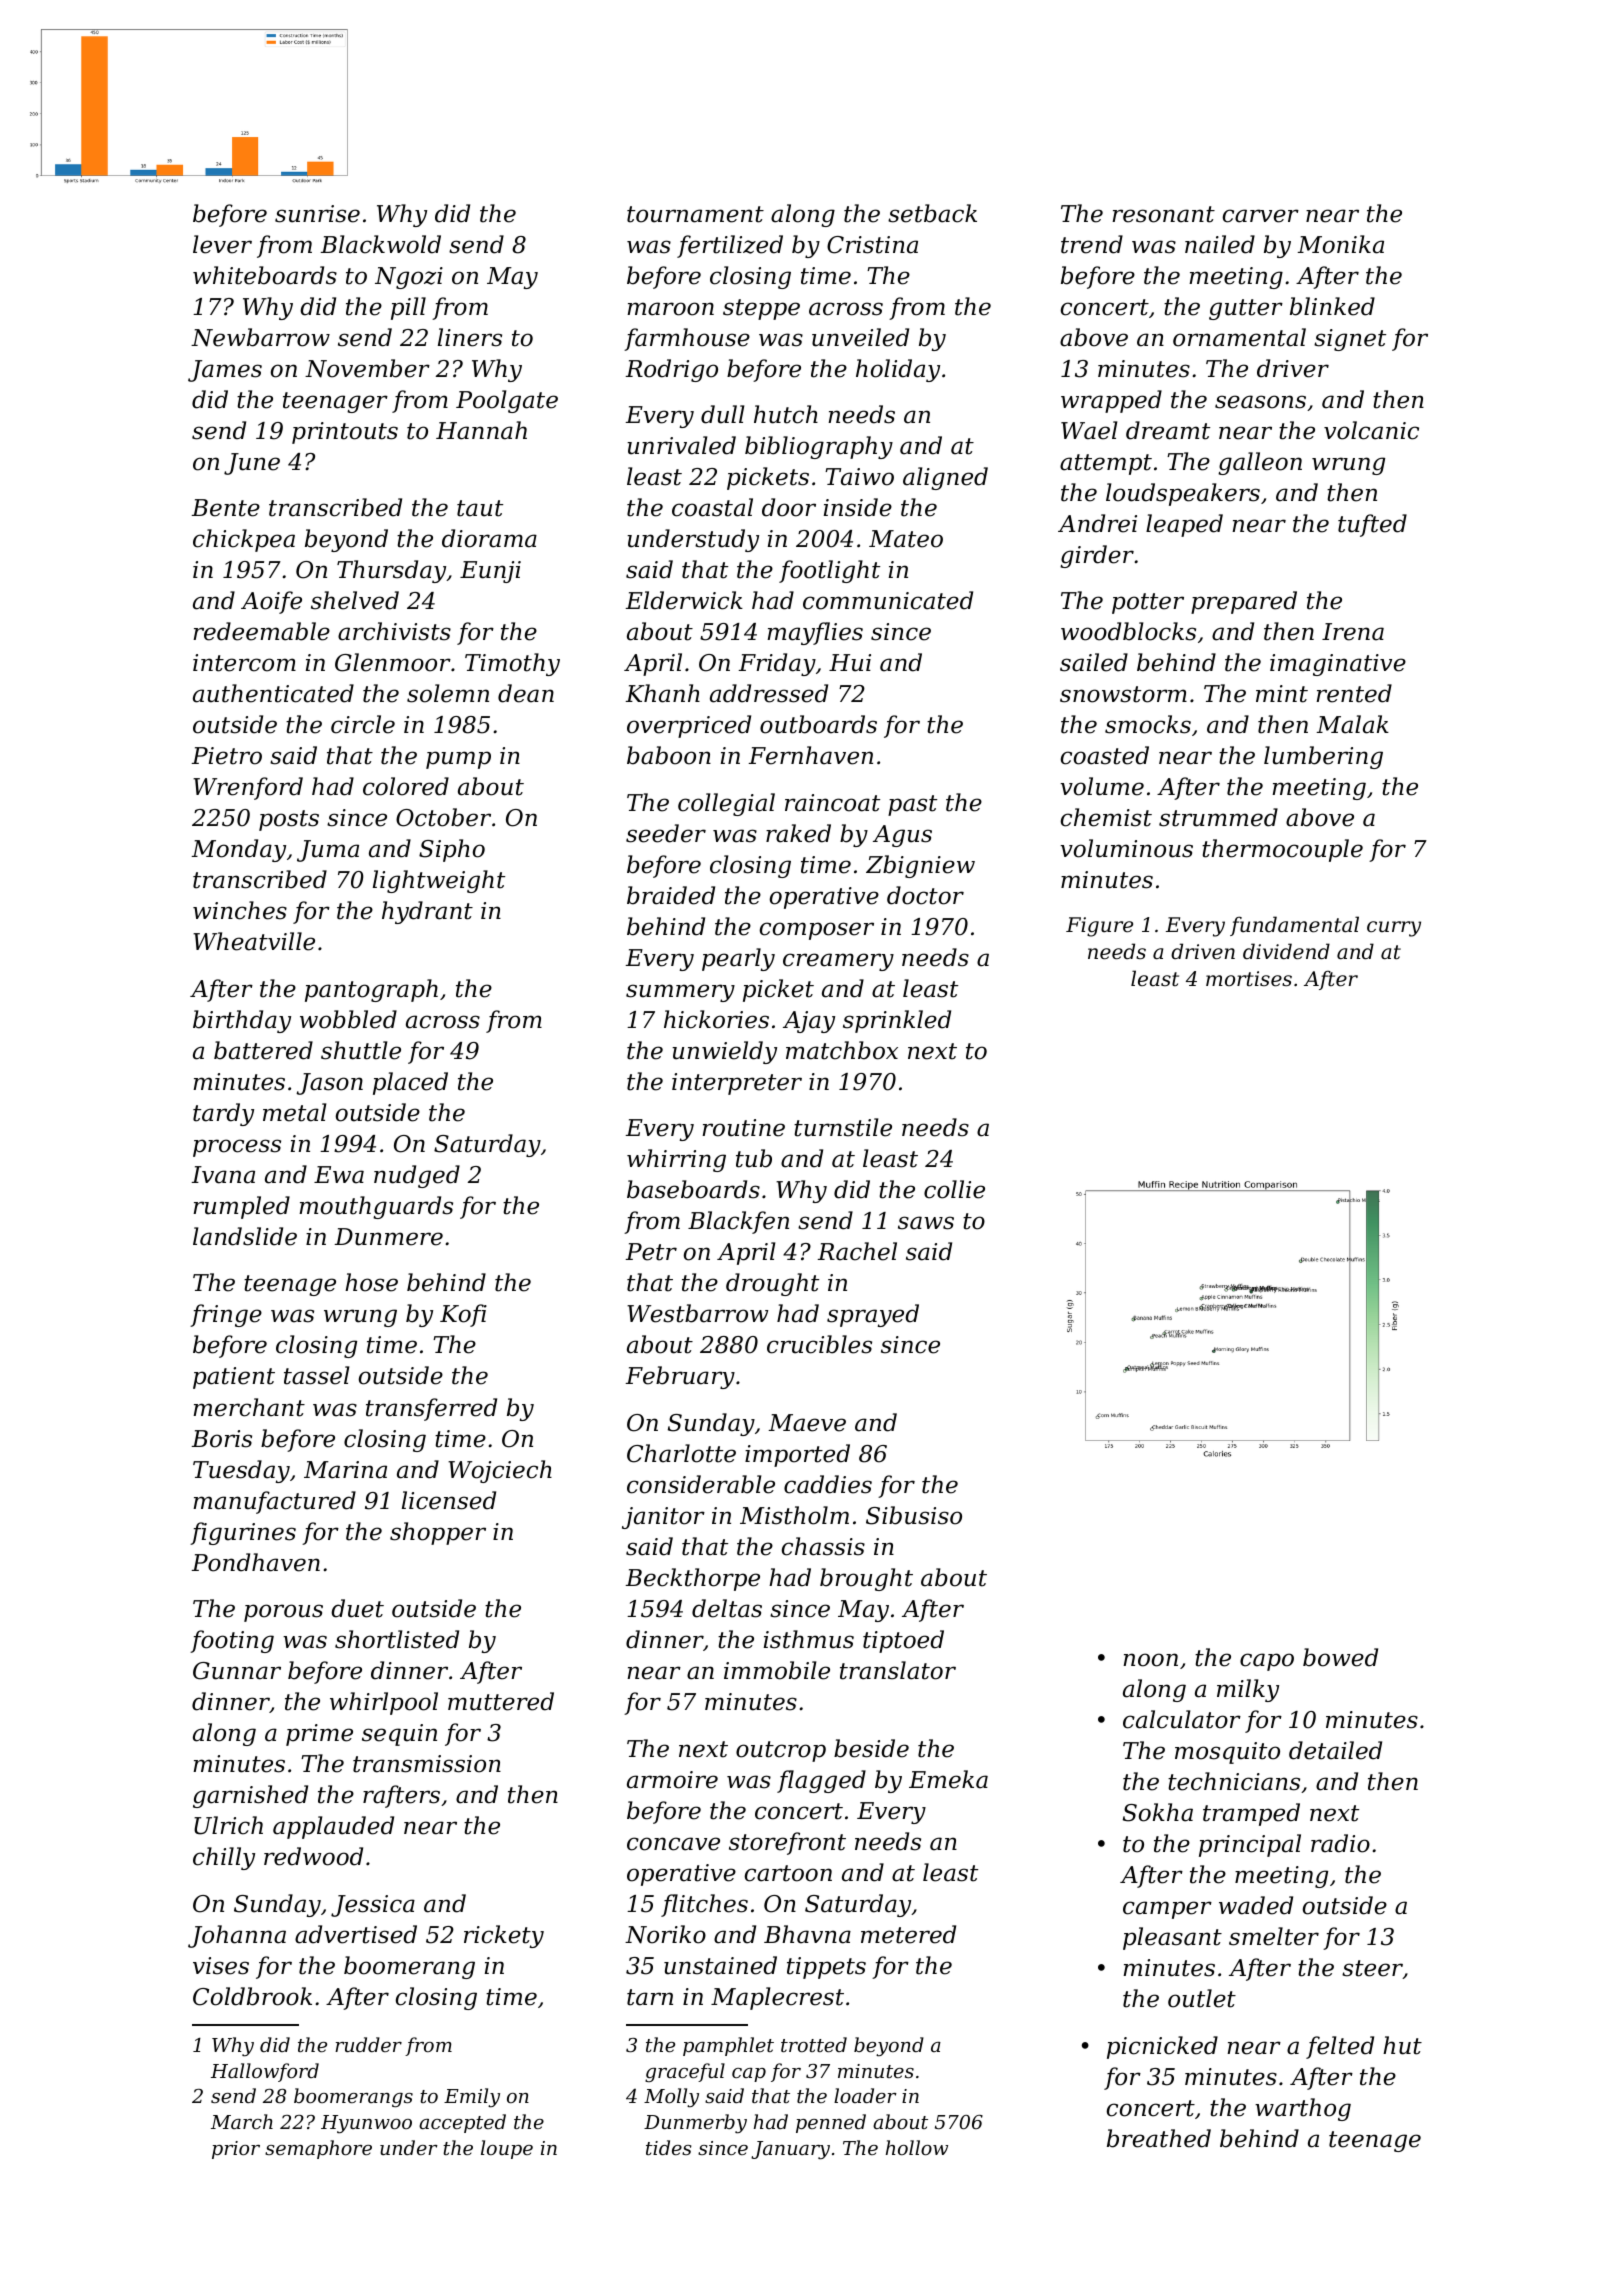 The image size is (1620, 2292). I want to click on placed, so click(410, 1083).
